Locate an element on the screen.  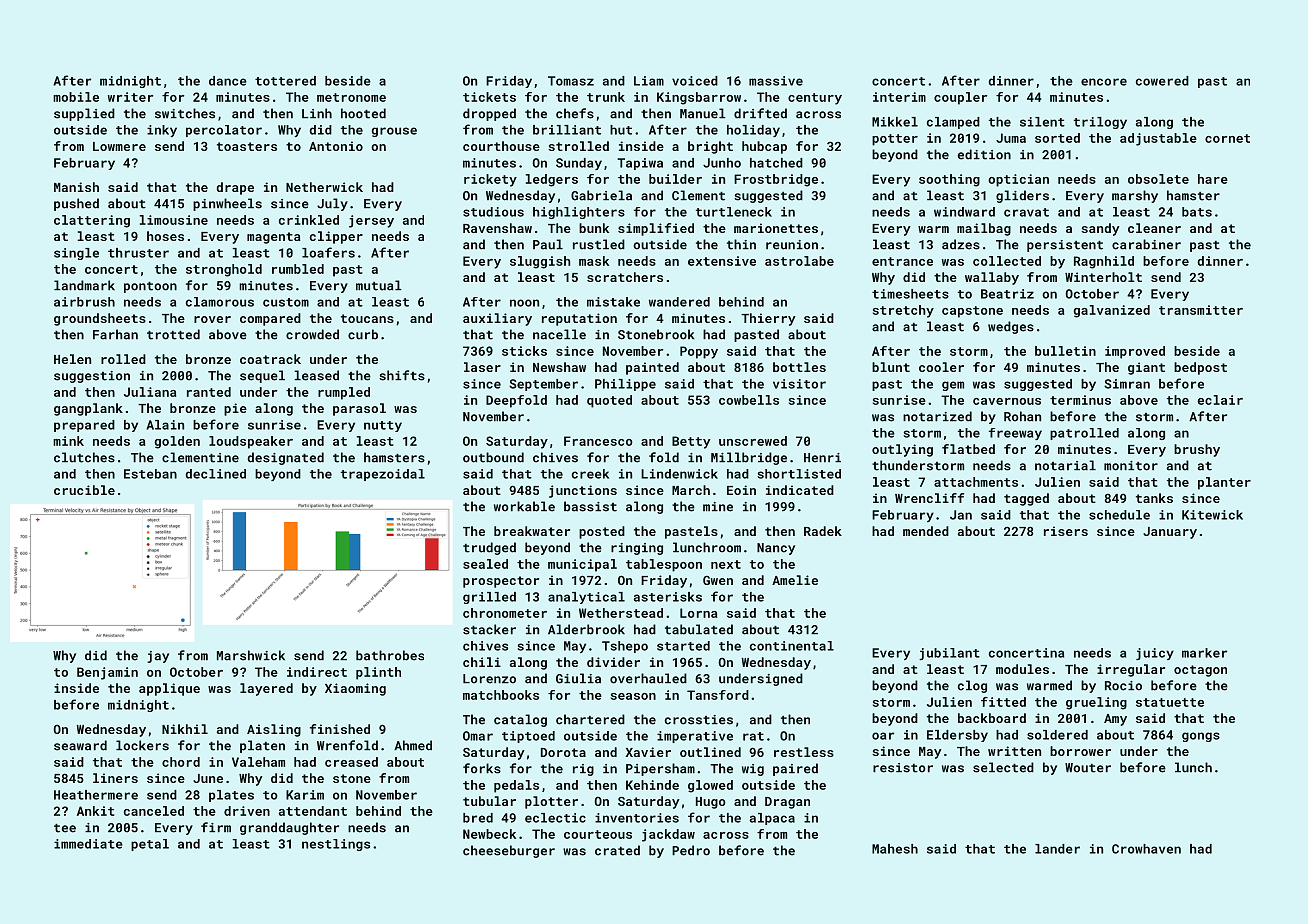
designated is located at coordinates (285, 458).
